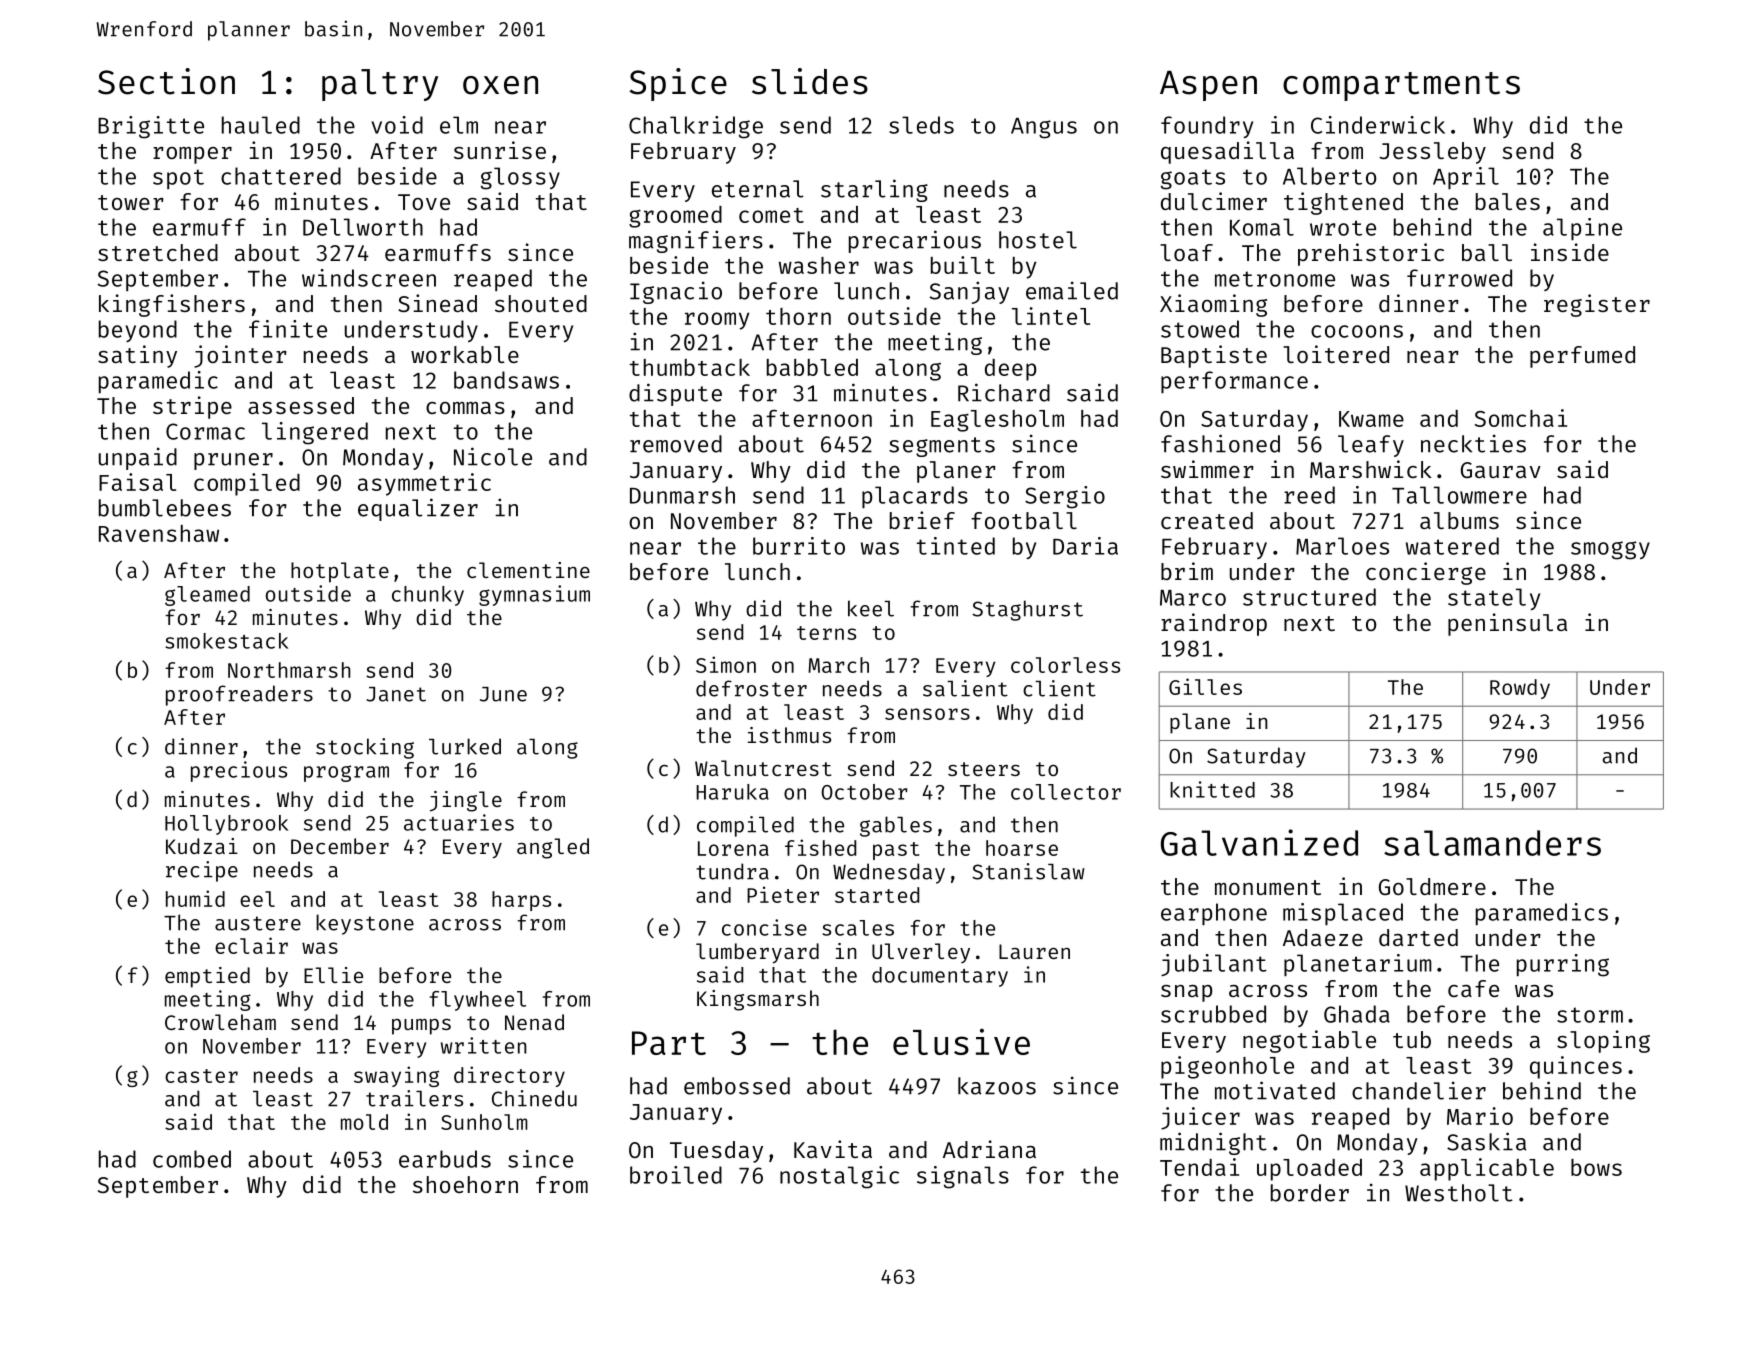 This screenshot has height=1360, width=1760. I want to click on Aspen, so click(1208, 86).
